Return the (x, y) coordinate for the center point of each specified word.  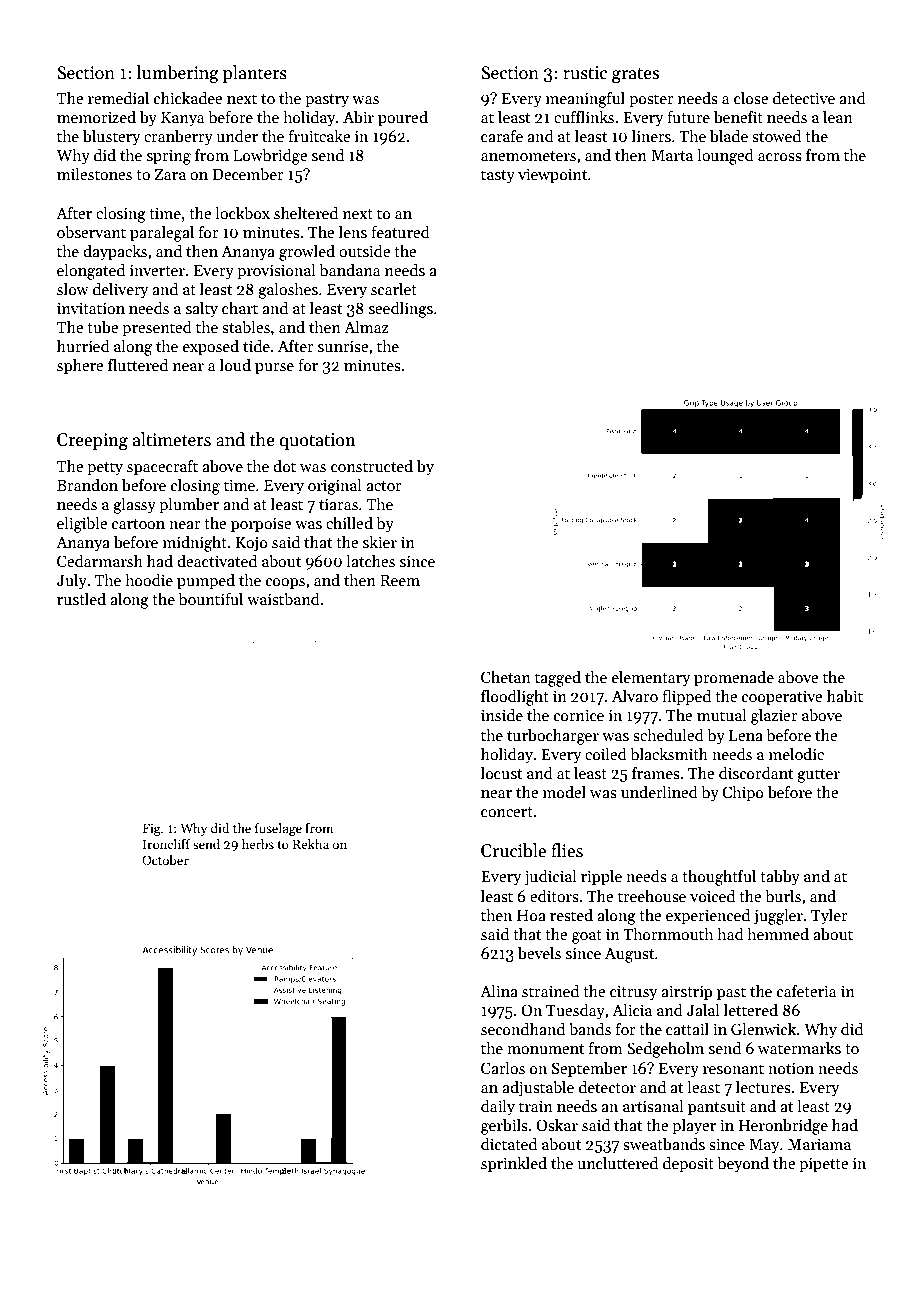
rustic (585, 73)
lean (838, 117)
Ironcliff (166, 844)
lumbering (178, 74)
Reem (400, 580)
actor (384, 486)
